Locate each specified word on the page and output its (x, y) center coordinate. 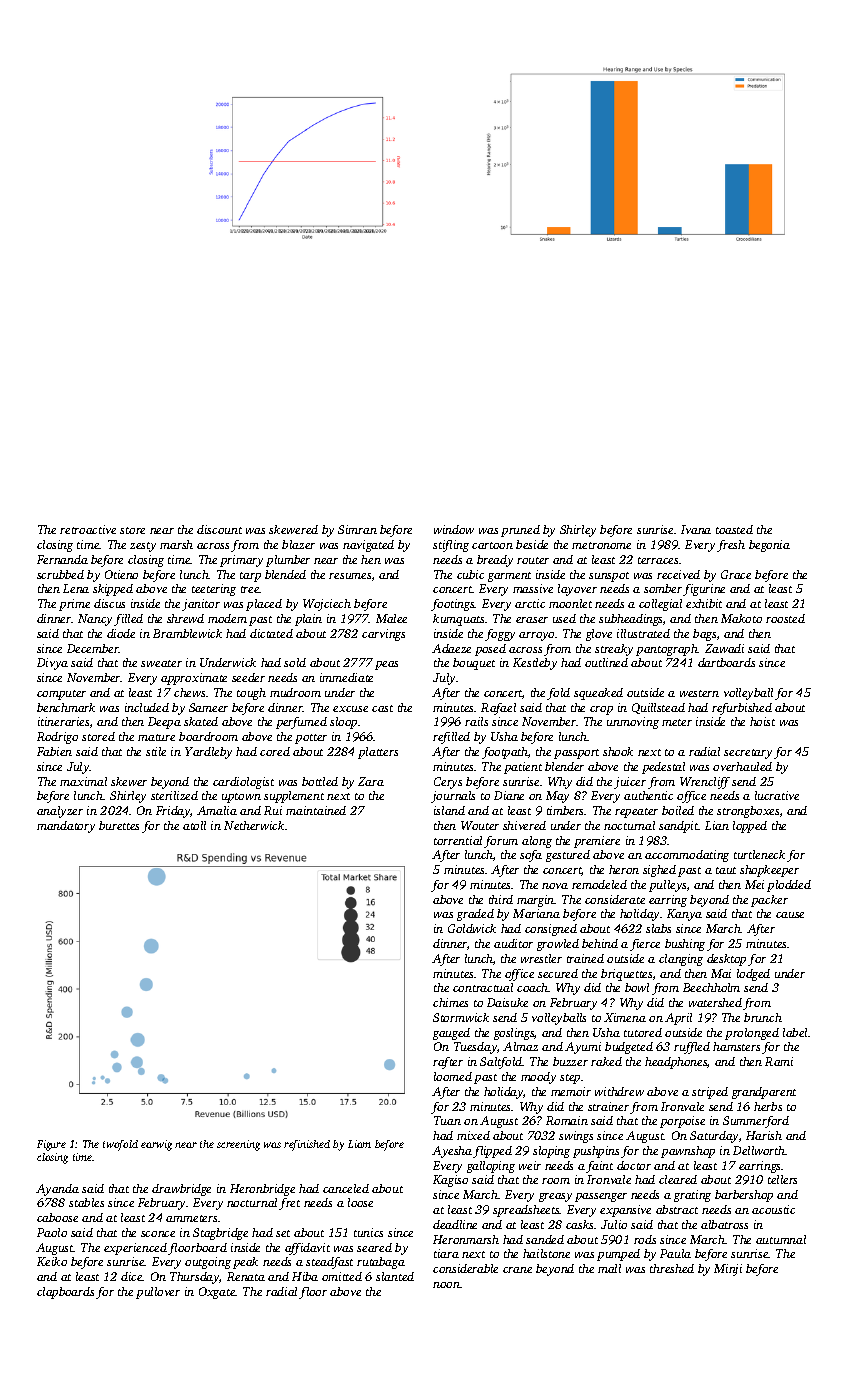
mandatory (66, 827)
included (147, 707)
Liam (359, 1144)
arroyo (536, 636)
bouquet (474, 664)
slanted (395, 1276)
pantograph (667, 650)
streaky (614, 650)
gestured (568, 856)
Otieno (121, 574)
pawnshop (688, 1152)
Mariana (536, 913)
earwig (156, 1145)
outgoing (208, 1263)
